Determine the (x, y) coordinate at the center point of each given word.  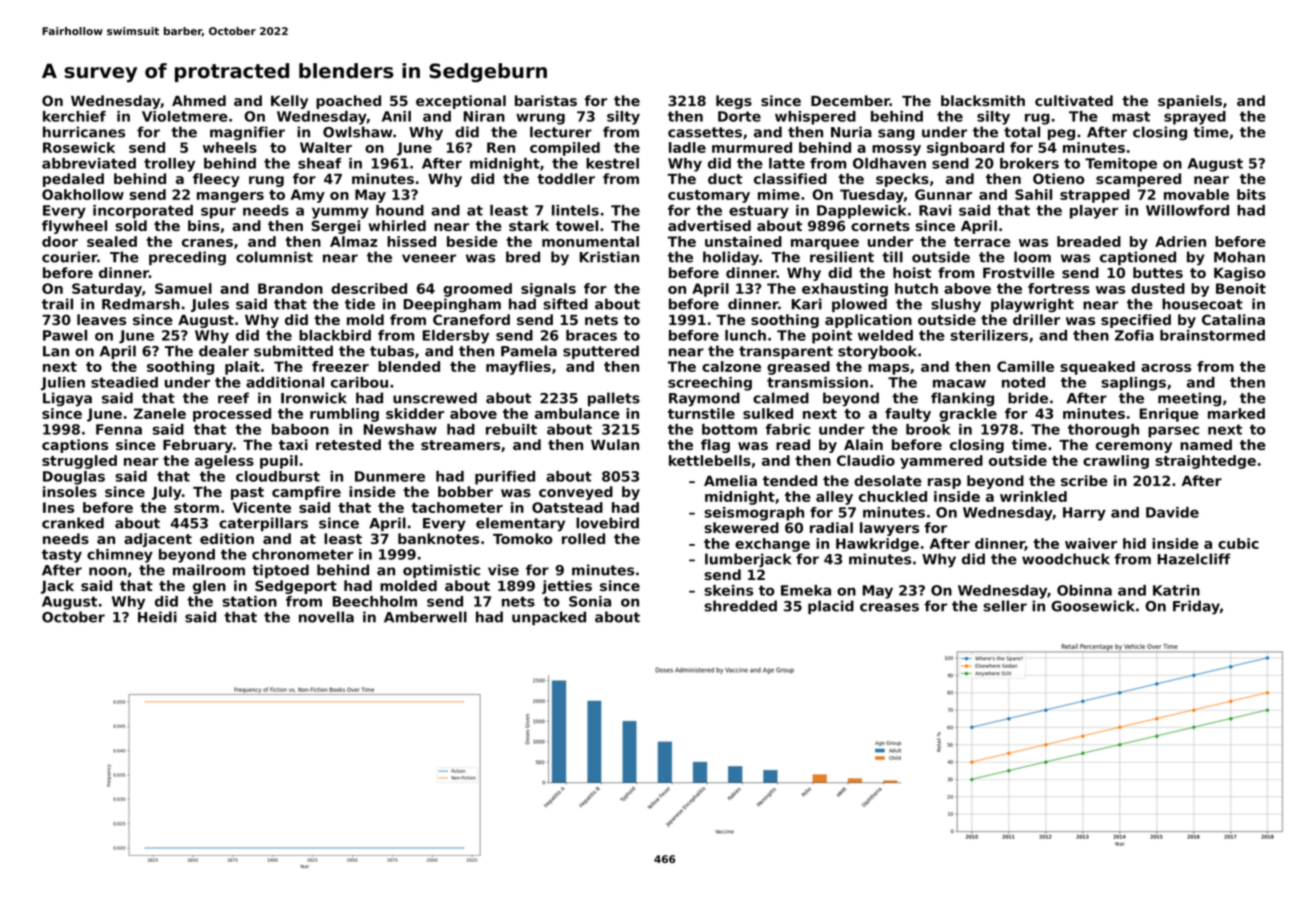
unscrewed (435, 398)
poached (348, 102)
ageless (224, 462)
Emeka (806, 590)
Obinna (1084, 590)
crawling (1116, 462)
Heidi (157, 617)
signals (548, 290)
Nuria (851, 132)
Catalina (1233, 319)
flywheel (74, 227)
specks (902, 180)
